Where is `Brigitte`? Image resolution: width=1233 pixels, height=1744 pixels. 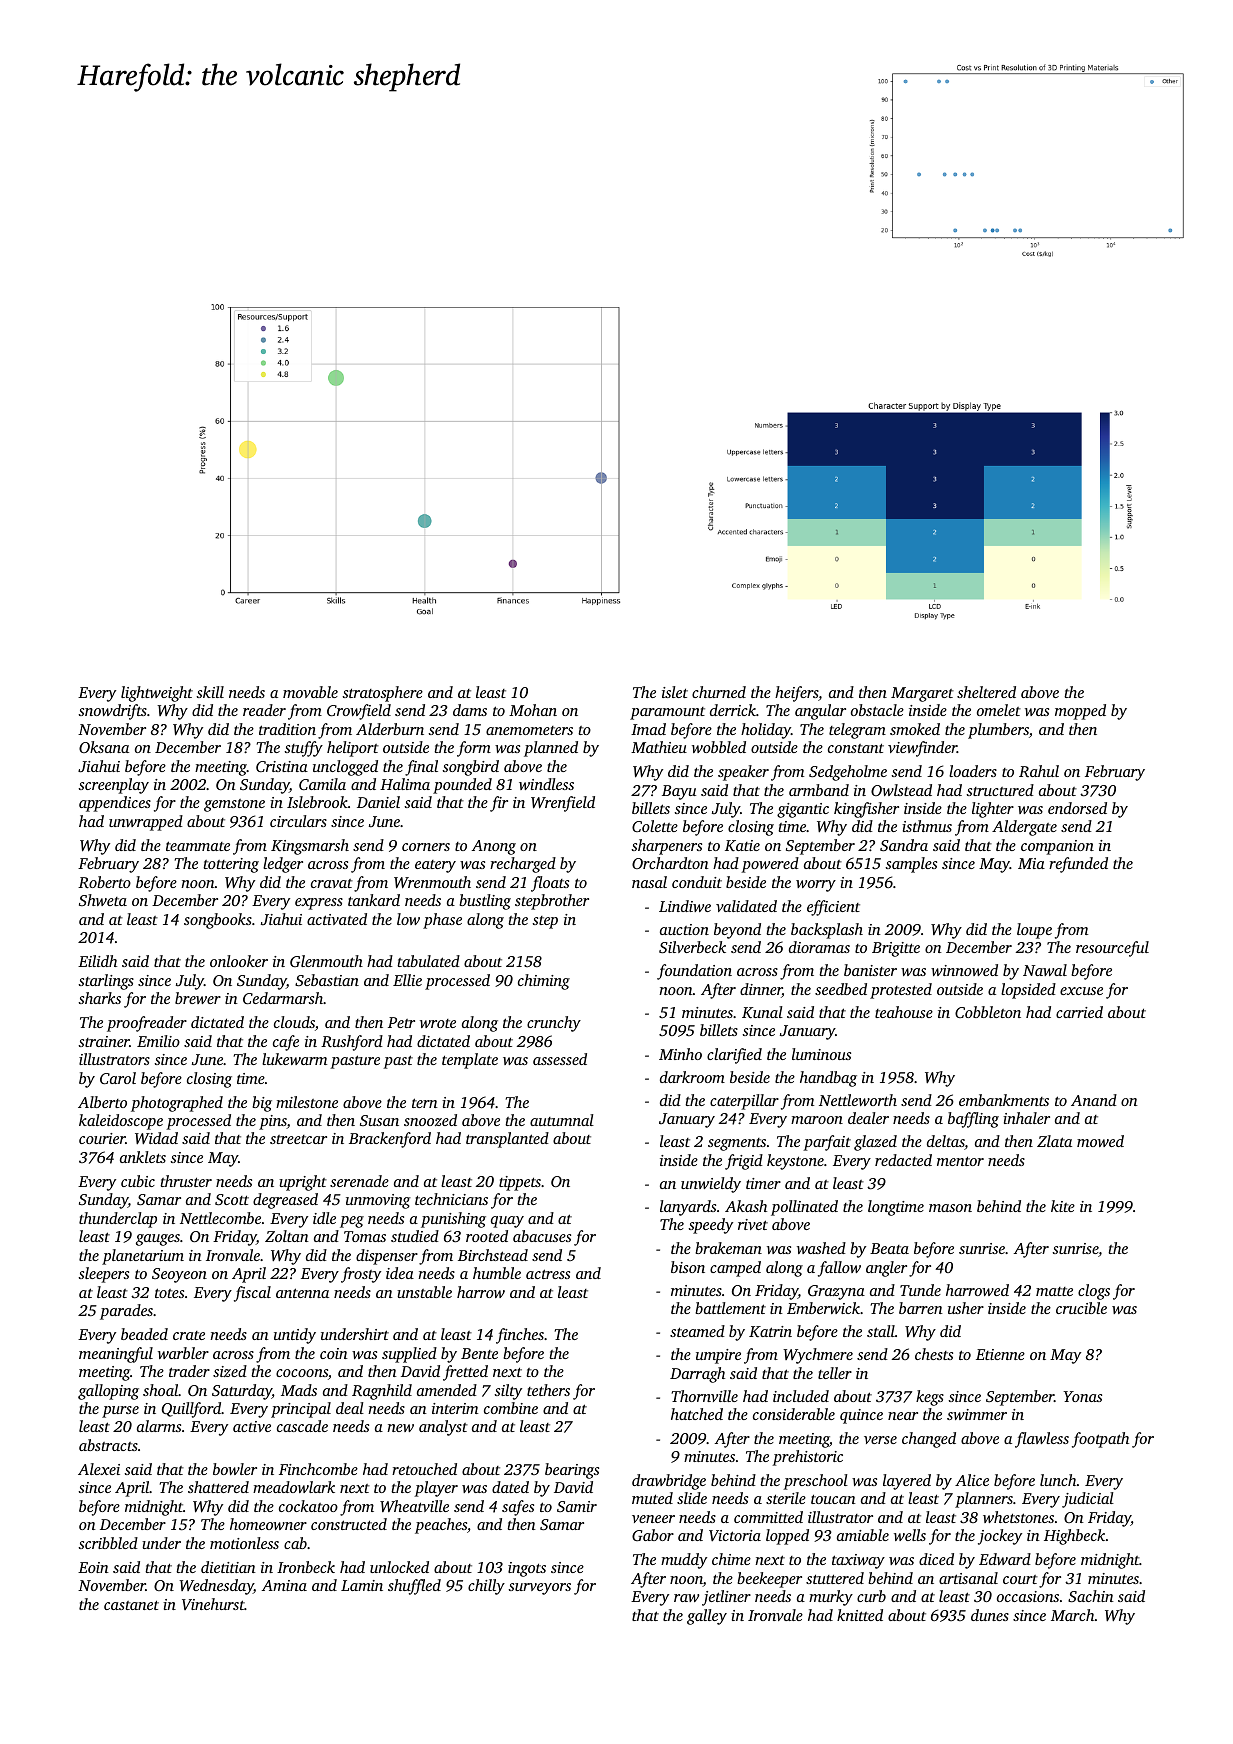
Brigitte is located at coordinates (896, 949).
